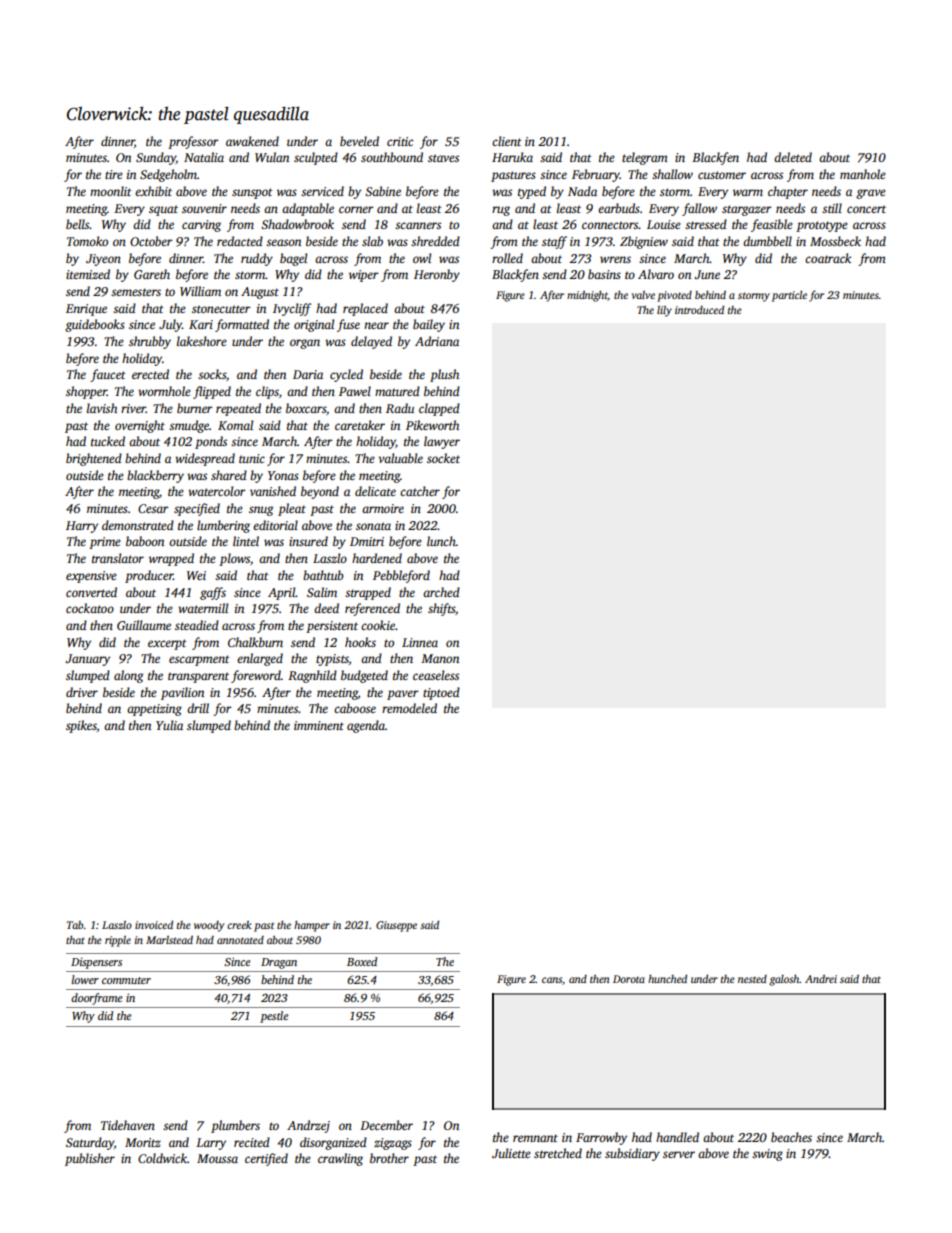  Describe the element at coordinates (252, 141) in the screenshot. I see `awakened` at that location.
